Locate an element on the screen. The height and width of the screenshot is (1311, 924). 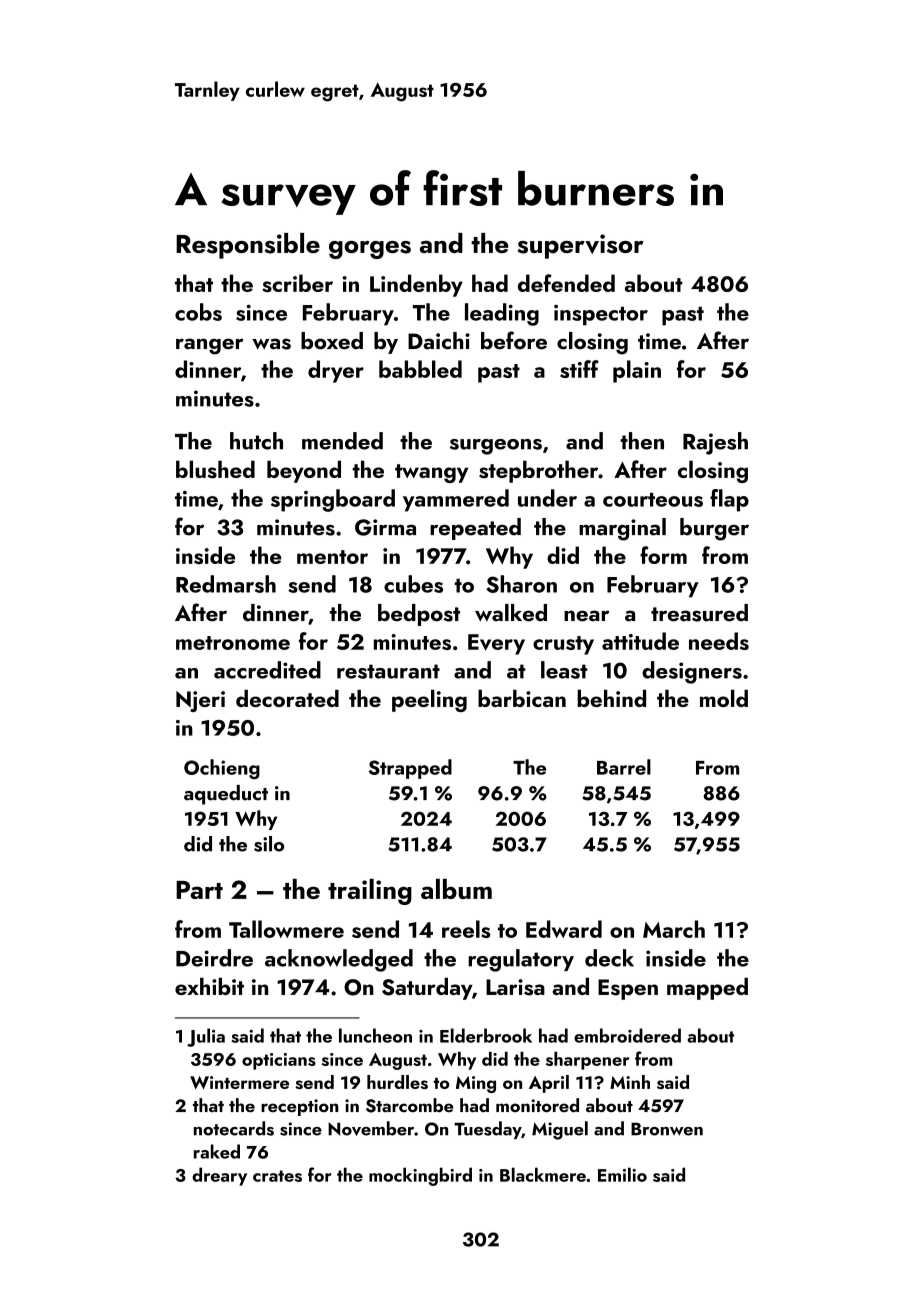
hutch is located at coordinates (256, 441).
